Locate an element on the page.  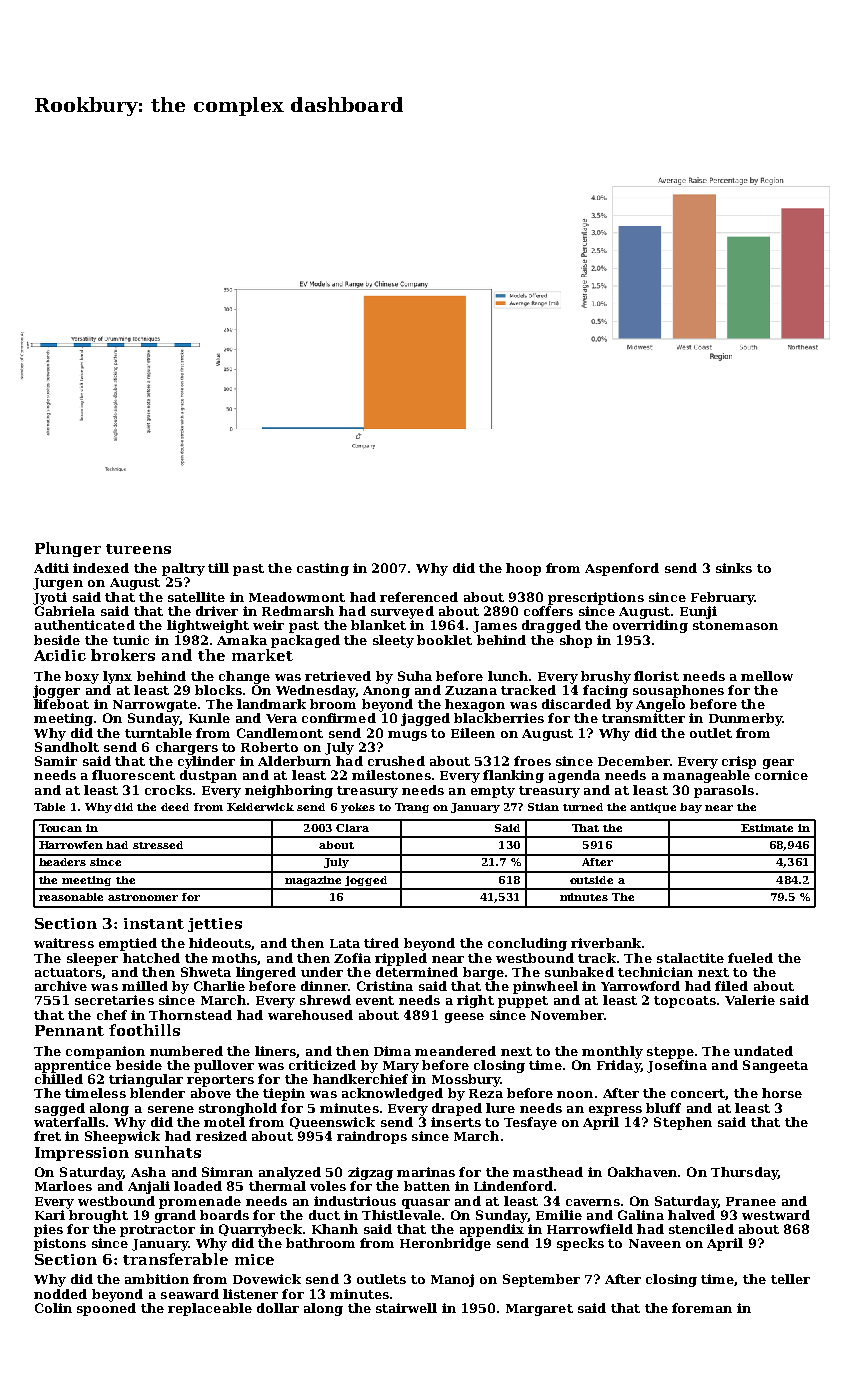
geese is located at coordinates (464, 1018).
